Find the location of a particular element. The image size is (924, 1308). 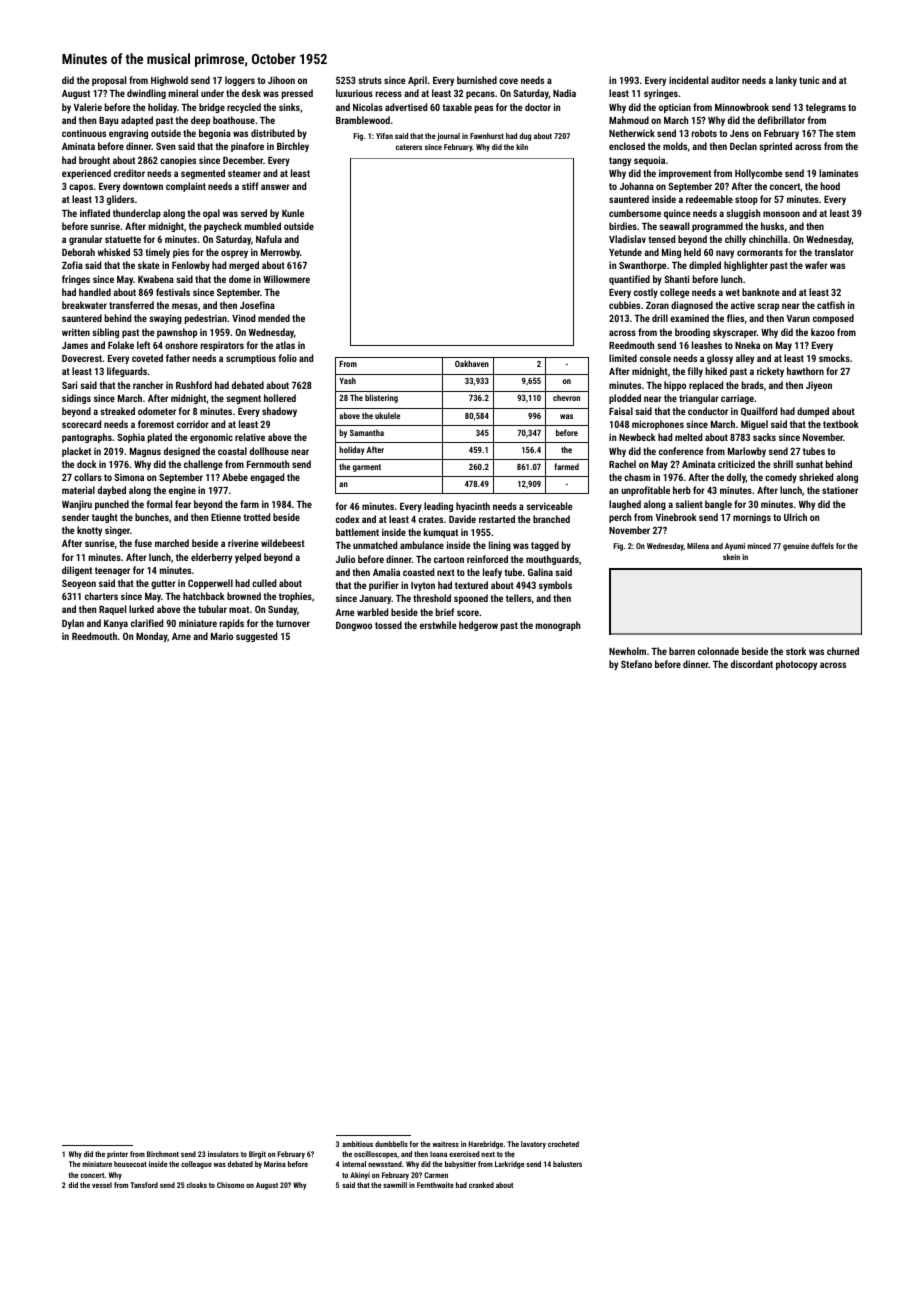

gliders is located at coordinates (120, 200).
